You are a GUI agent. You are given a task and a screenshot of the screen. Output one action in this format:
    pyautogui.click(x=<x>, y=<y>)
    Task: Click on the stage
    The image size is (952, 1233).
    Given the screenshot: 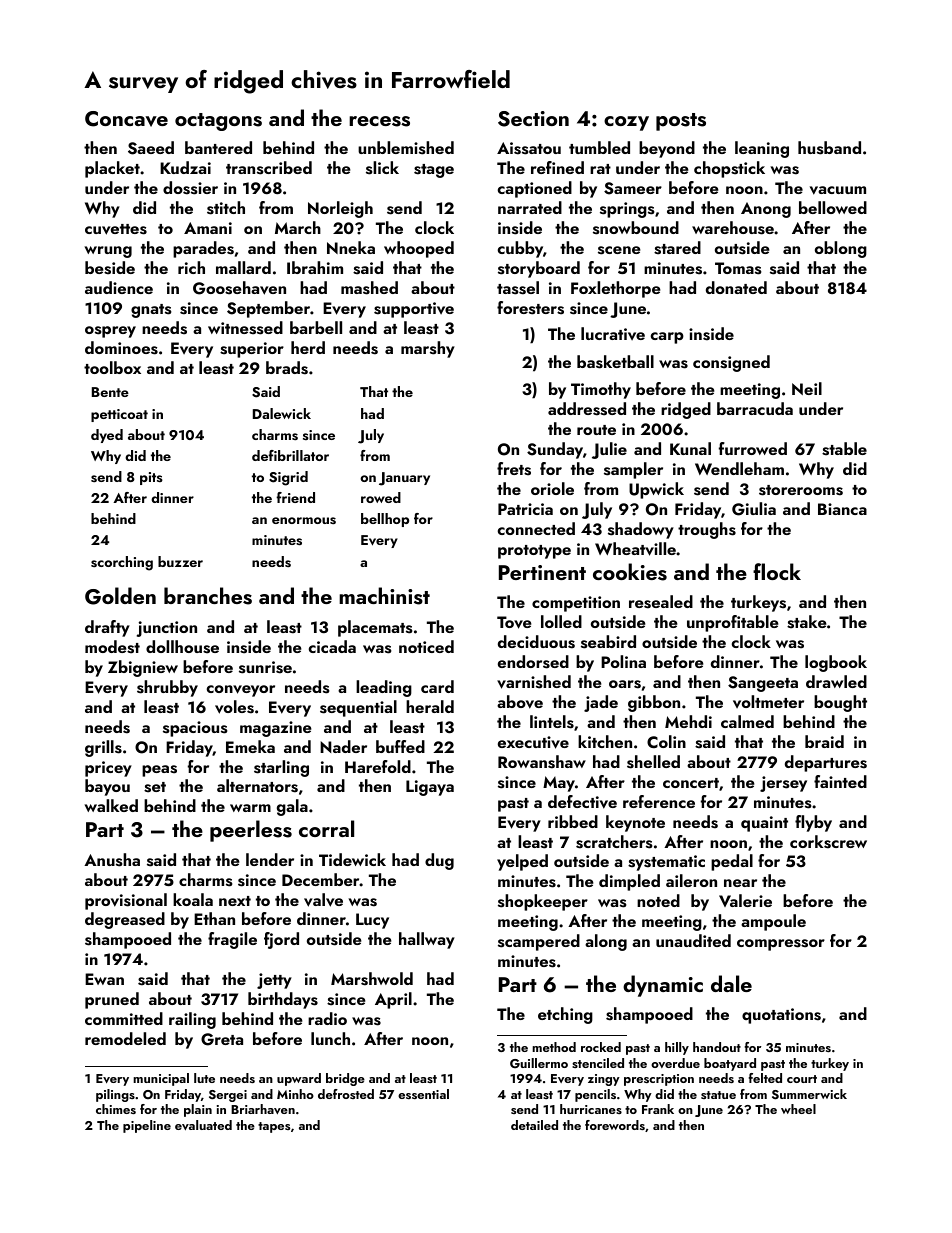 What is the action you would take?
    pyautogui.click(x=434, y=171)
